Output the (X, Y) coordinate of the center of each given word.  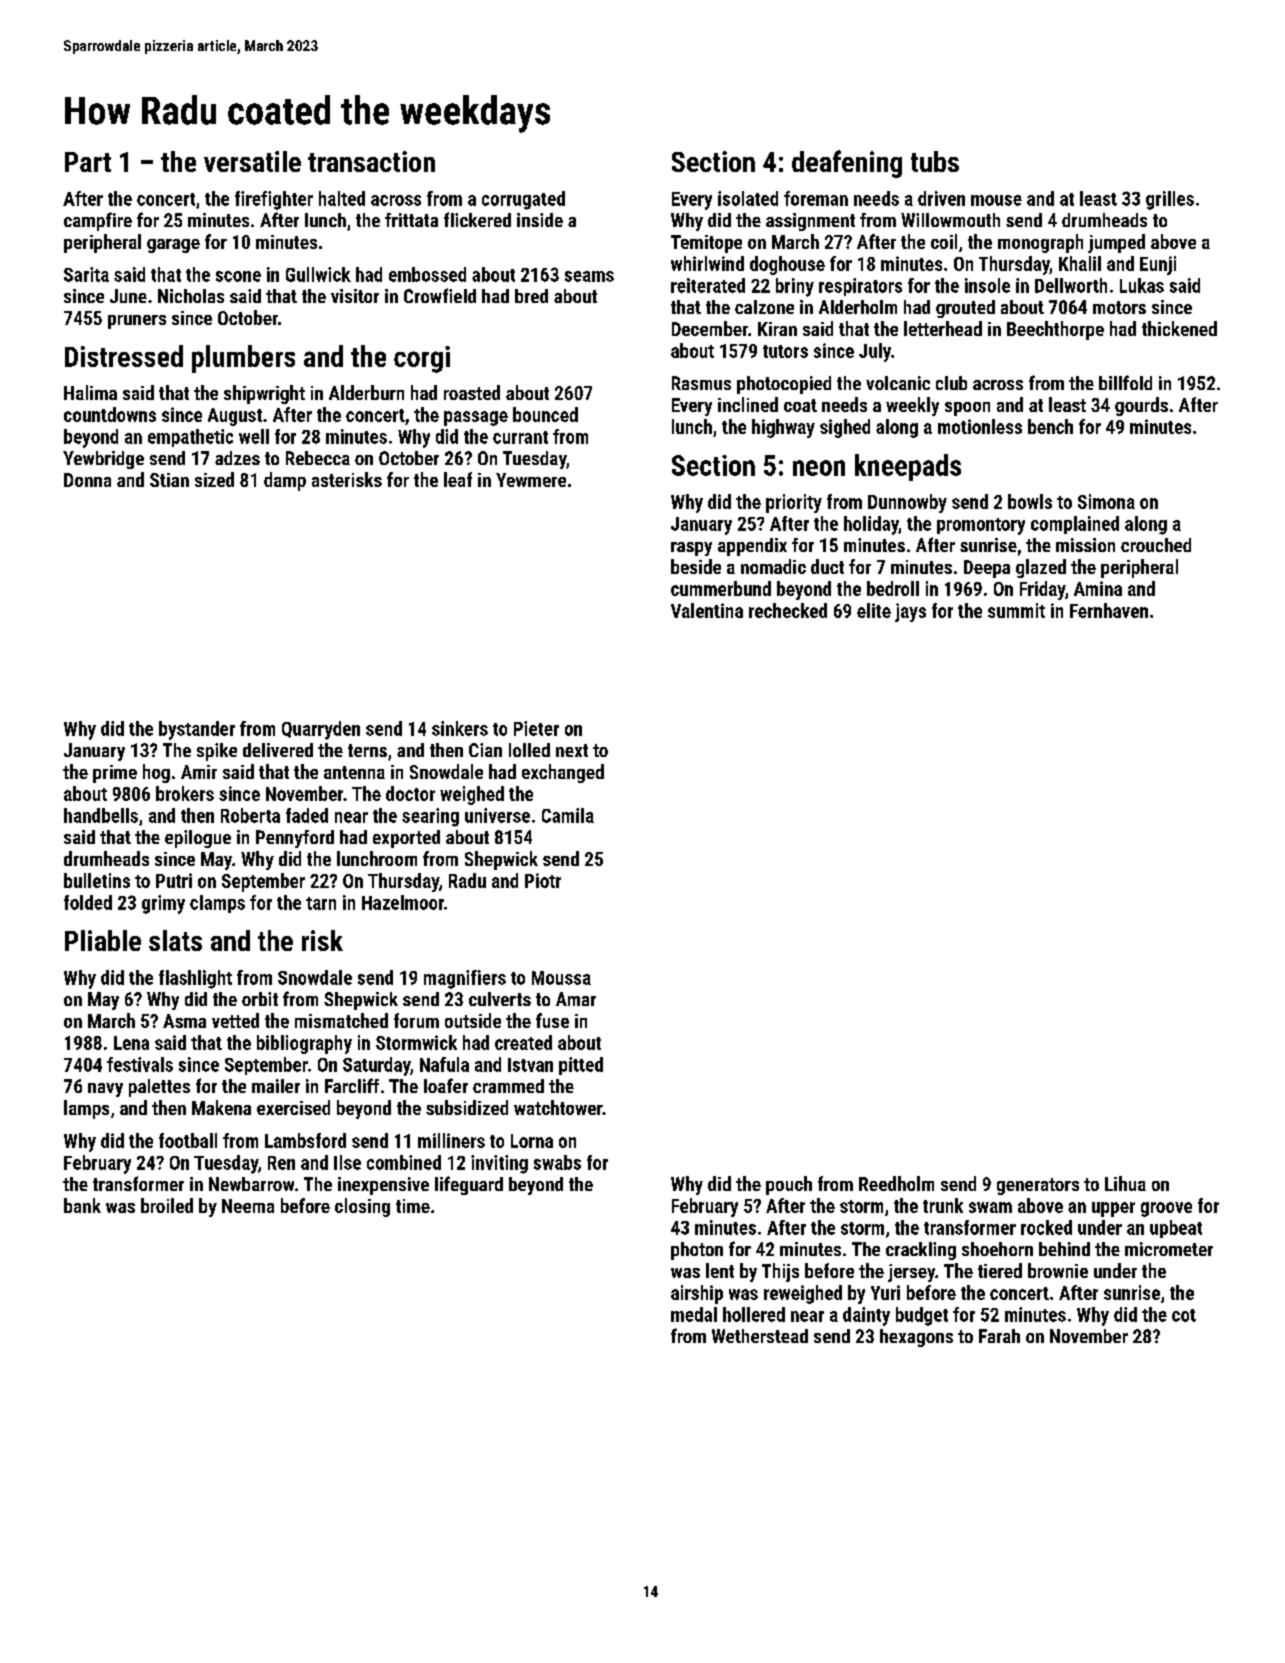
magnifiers (465, 979)
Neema (248, 1206)
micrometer (1169, 1249)
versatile (252, 161)
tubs (935, 161)
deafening (847, 164)
